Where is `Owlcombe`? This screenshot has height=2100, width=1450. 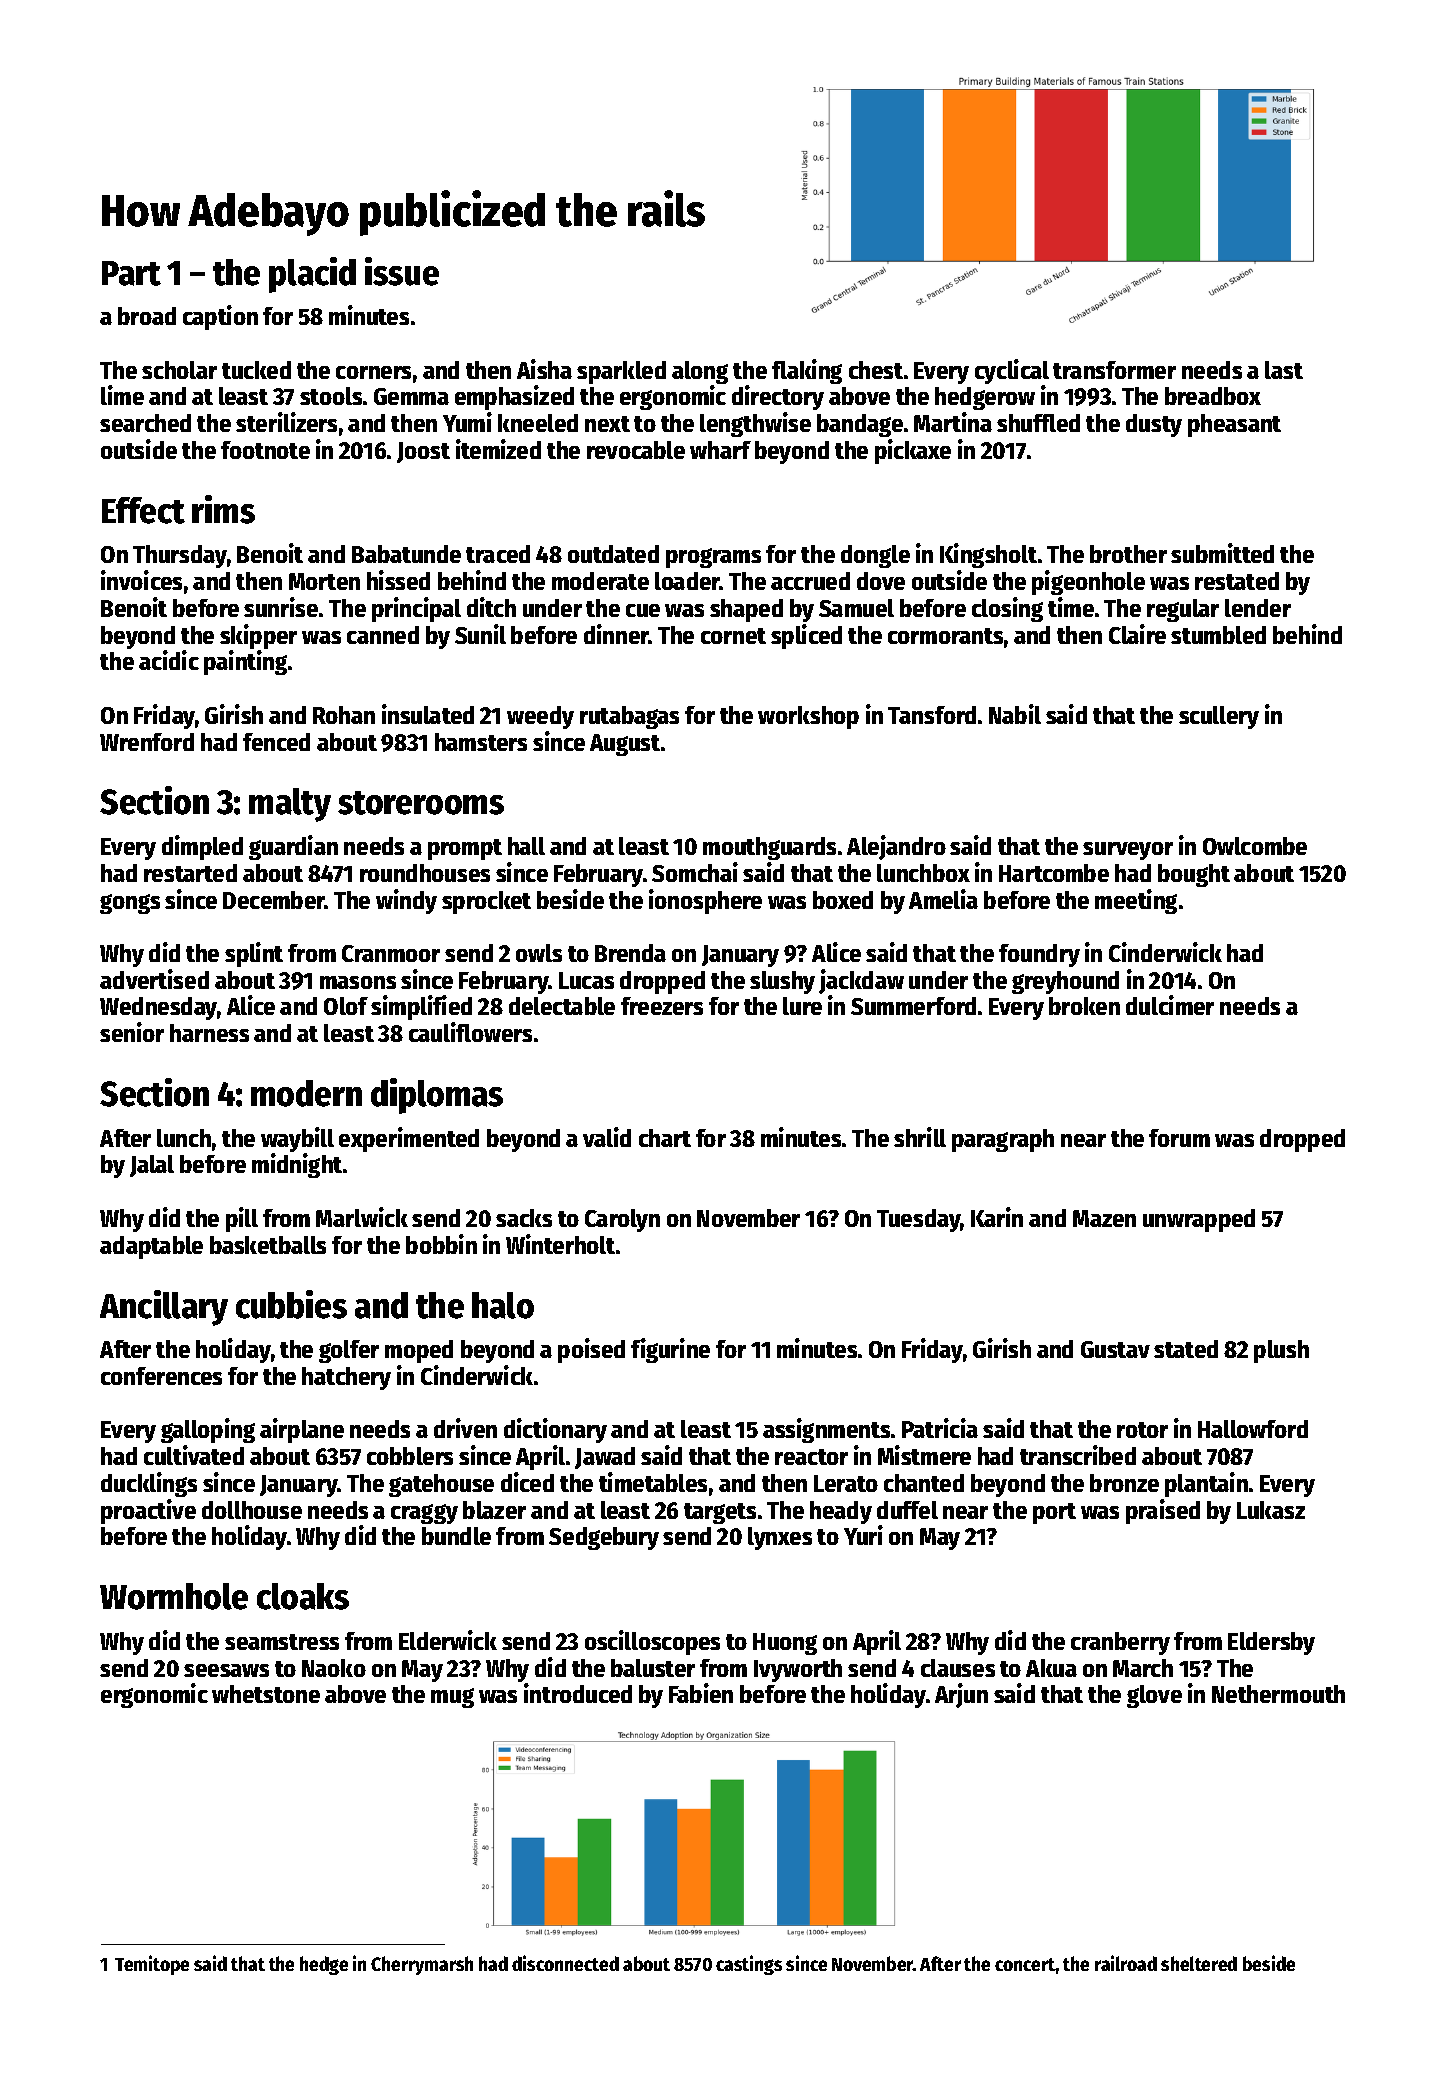 Owlcombe is located at coordinates (1255, 846).
